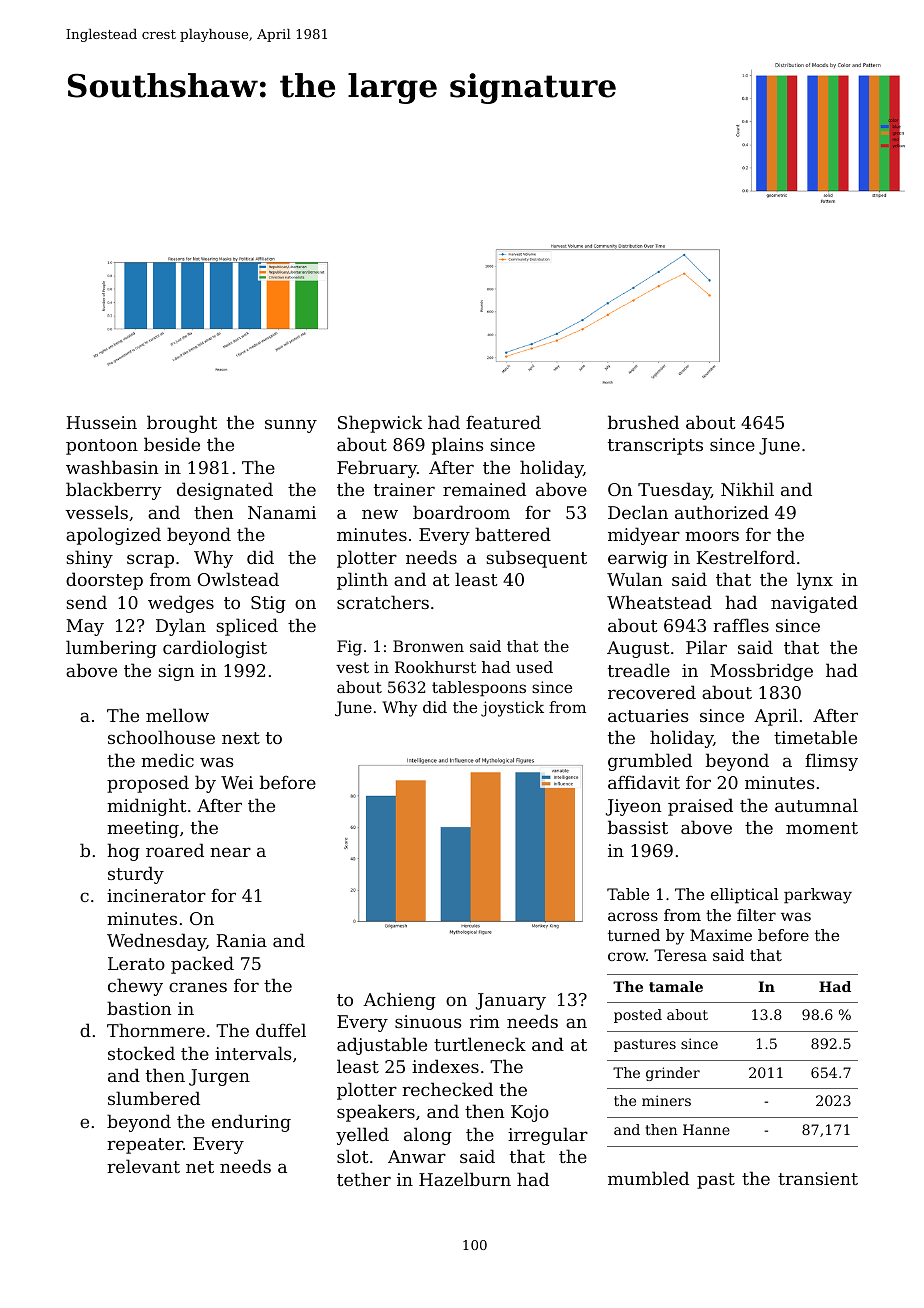  I want to click on parkway, so click(818, 896).
